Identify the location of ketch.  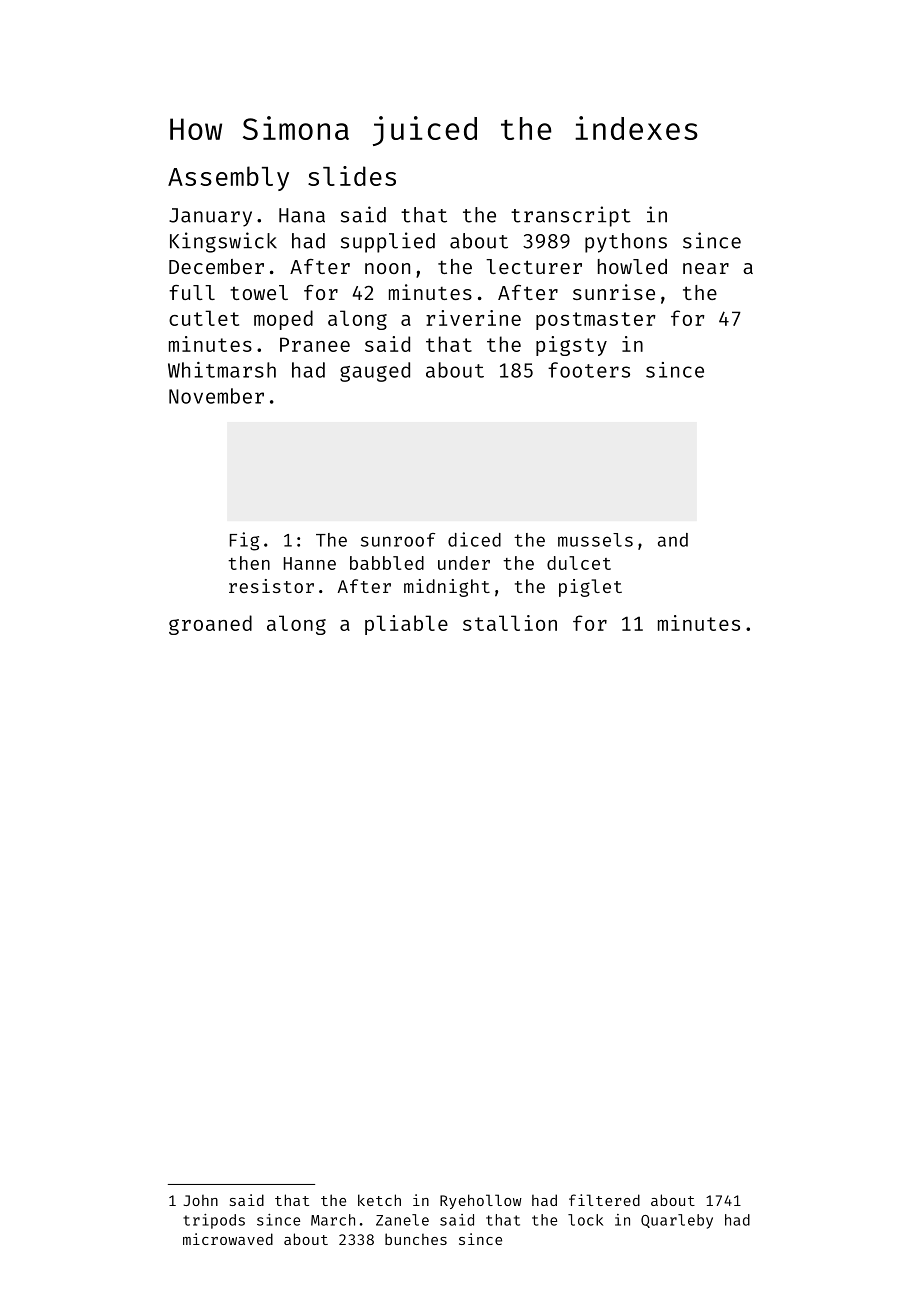
(379, 1200).
